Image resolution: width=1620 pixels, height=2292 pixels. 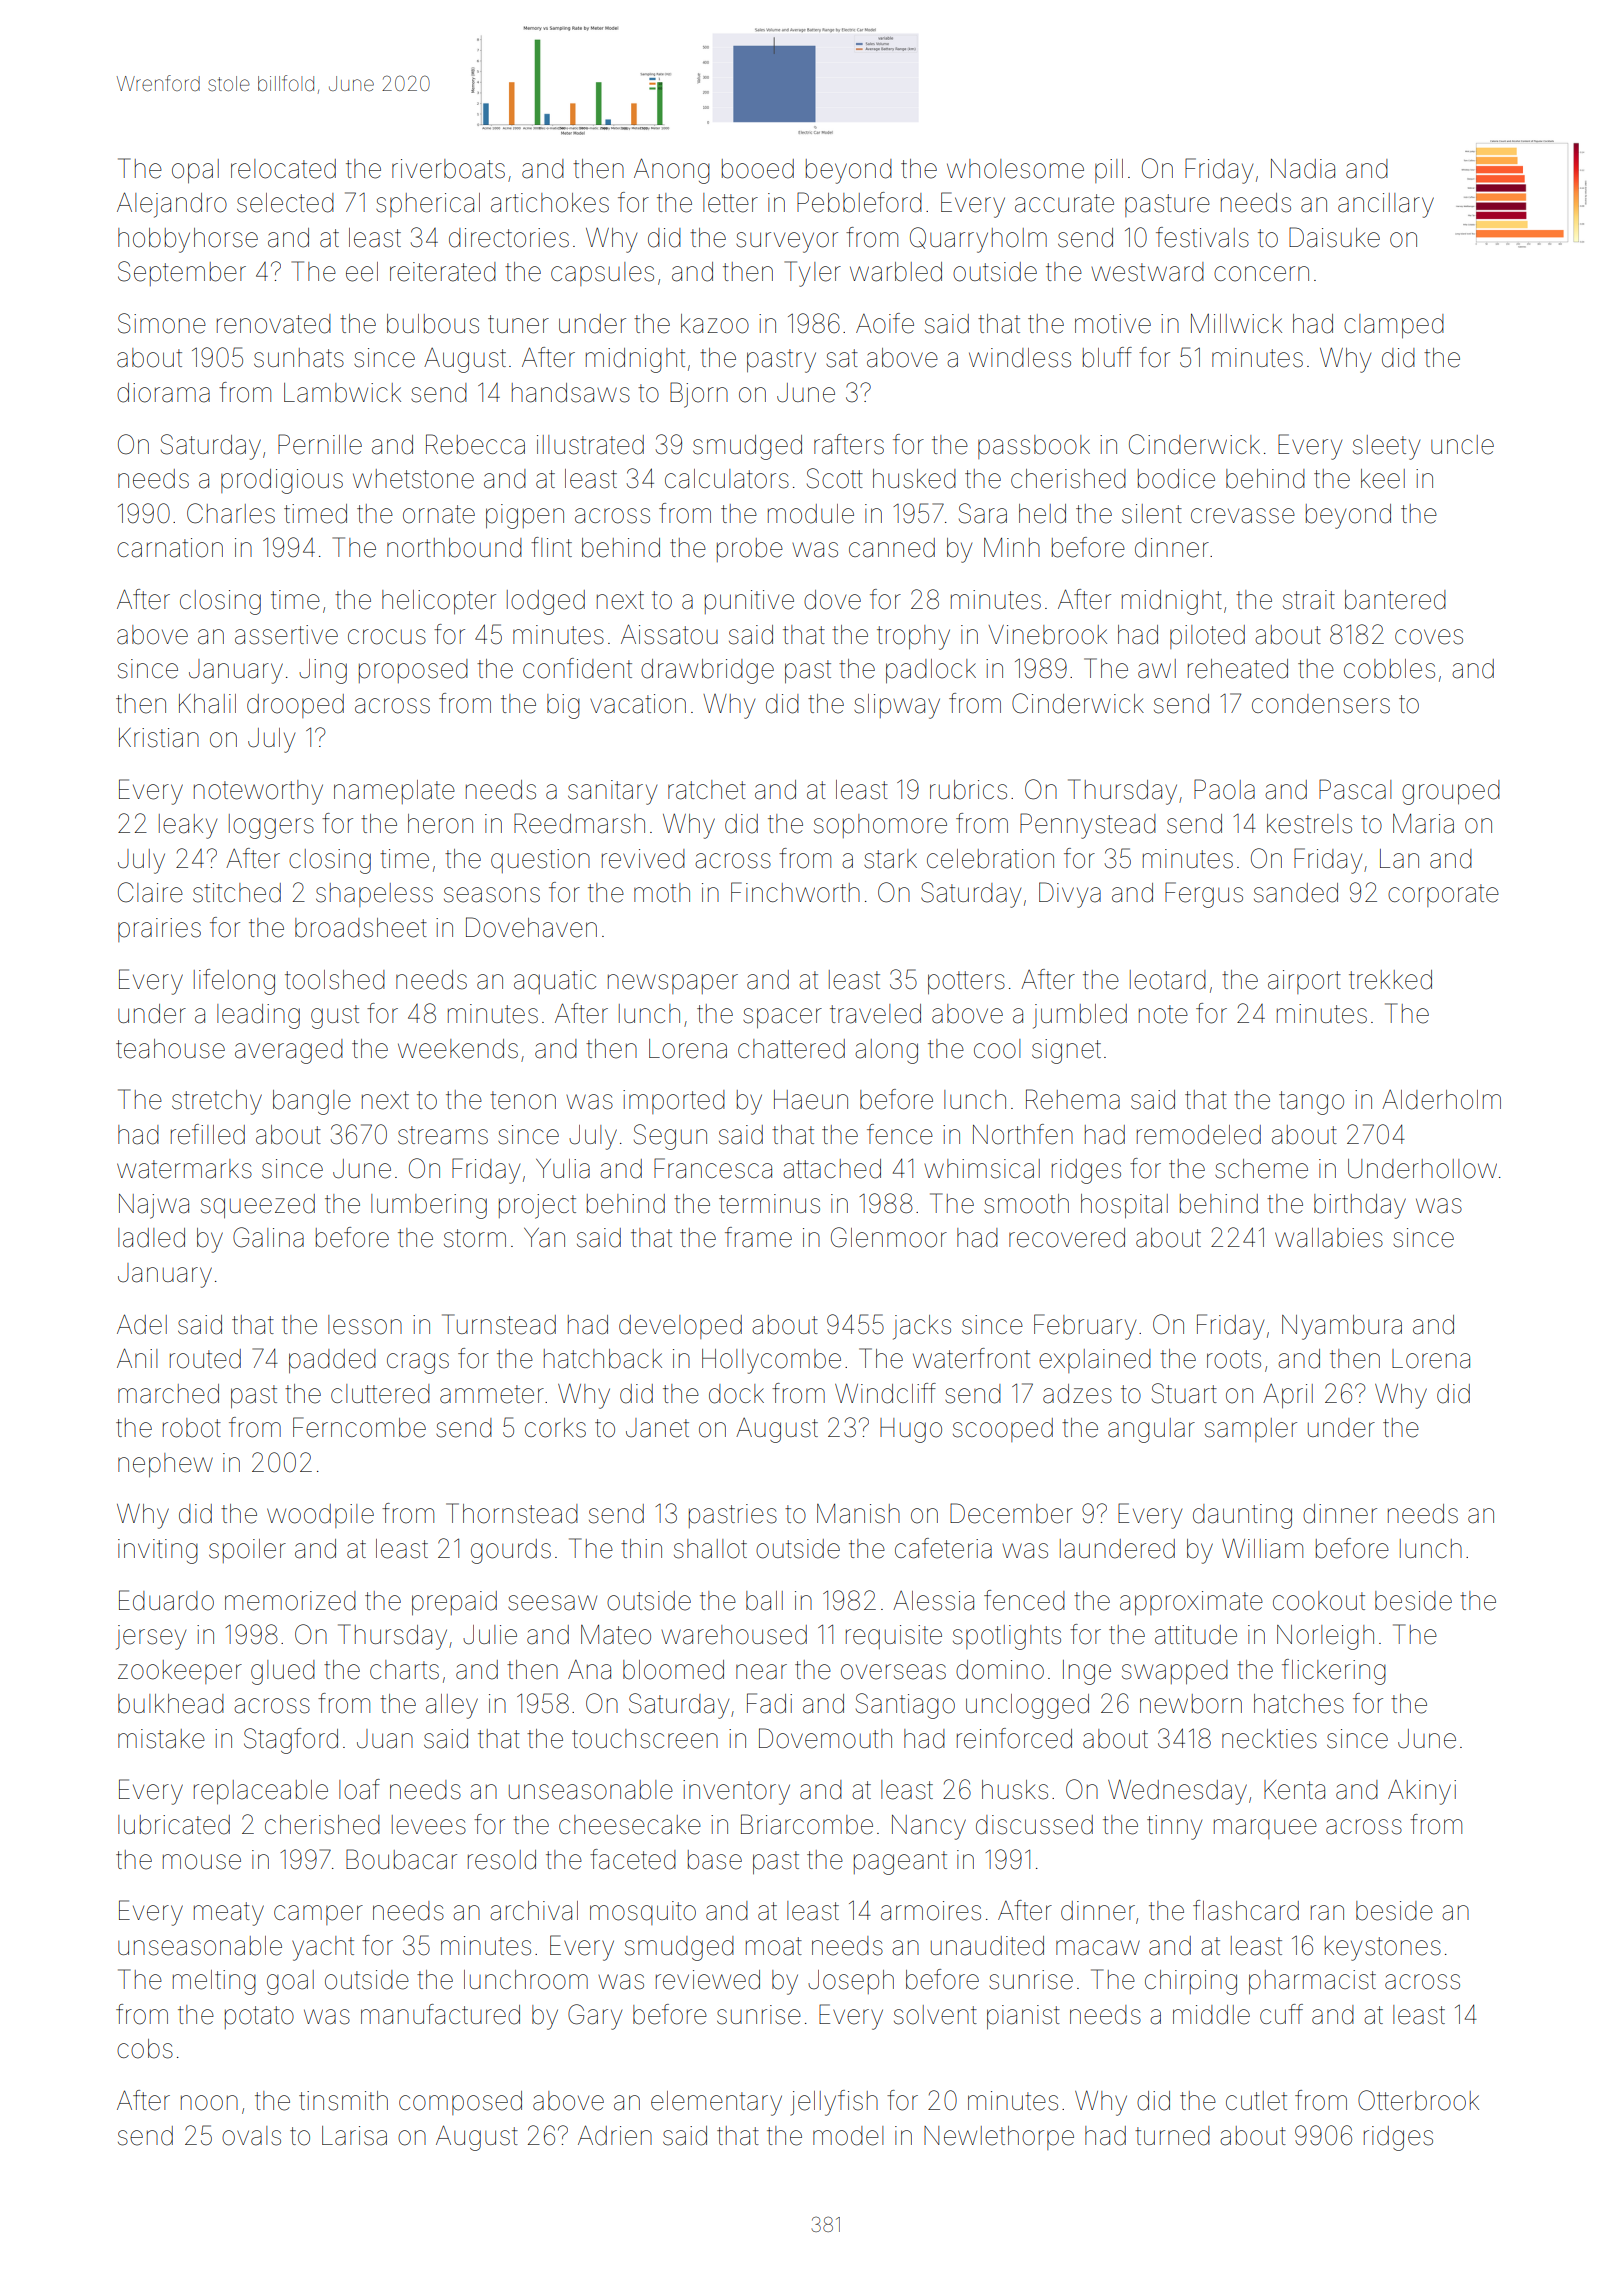 What do you see at coordinates (511, 1551) in the screenshot?
I see `gourds` at bounding box center [511, 1551].
